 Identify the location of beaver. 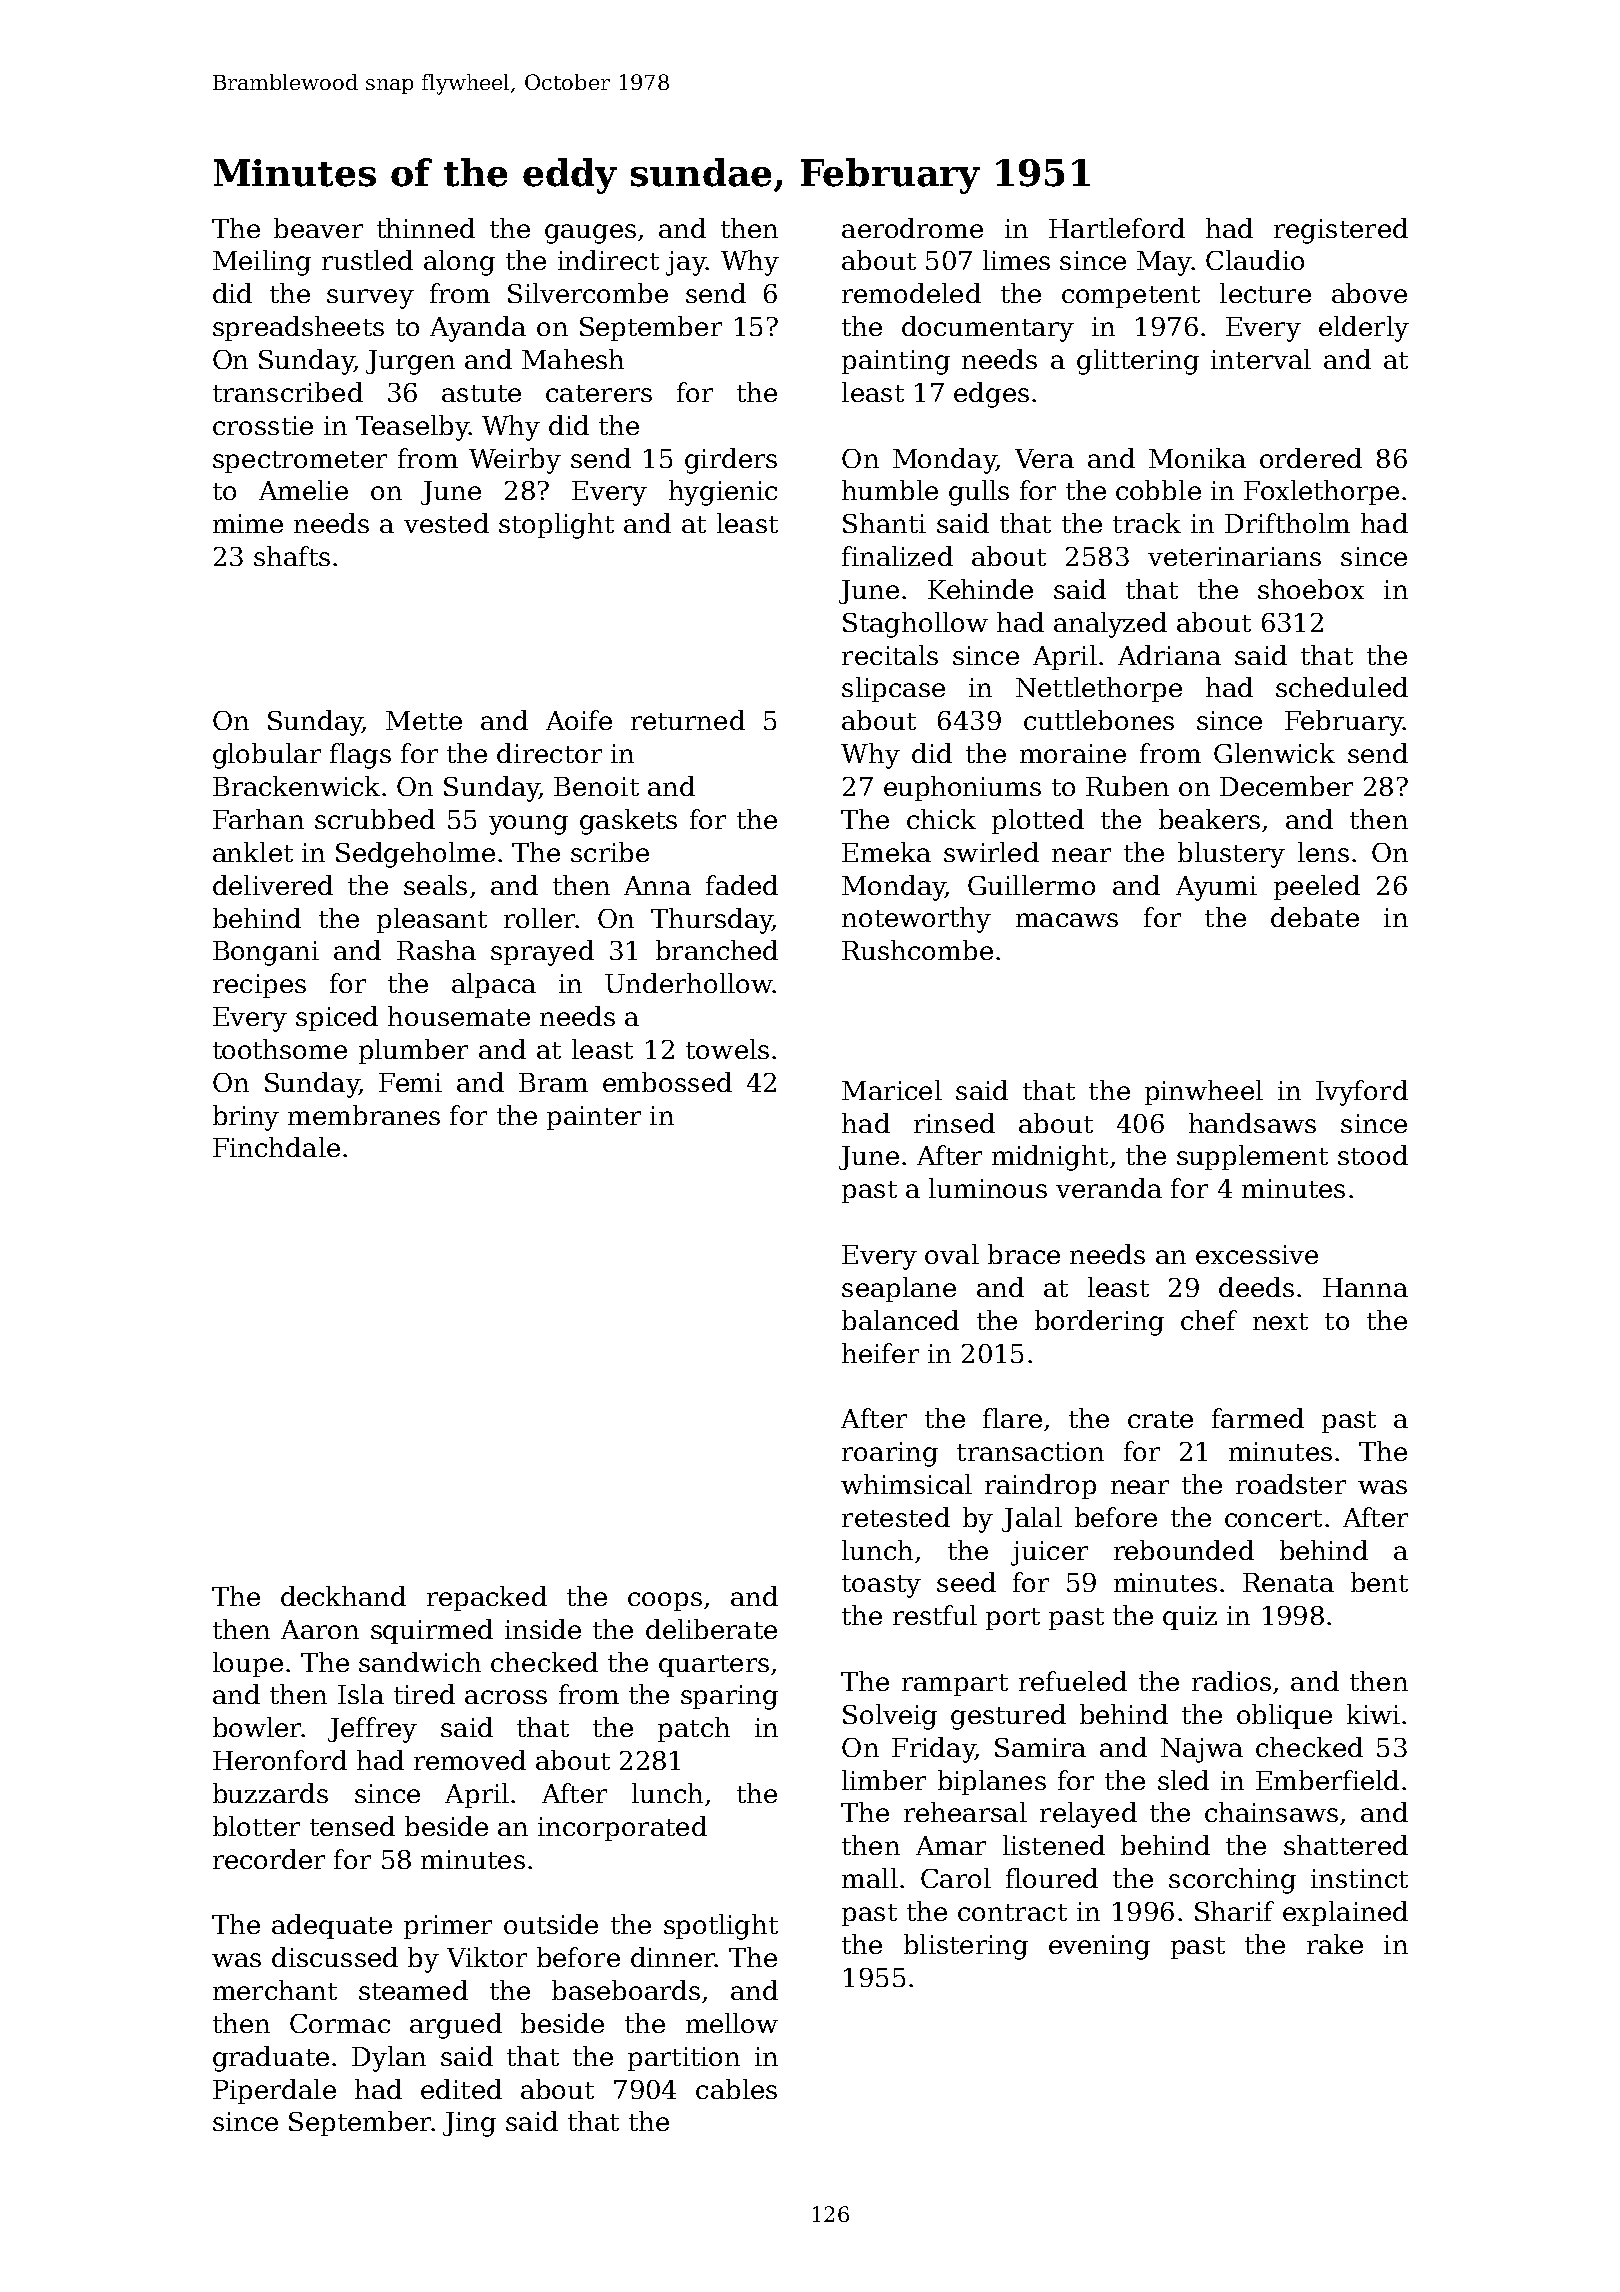
(318, 228).
